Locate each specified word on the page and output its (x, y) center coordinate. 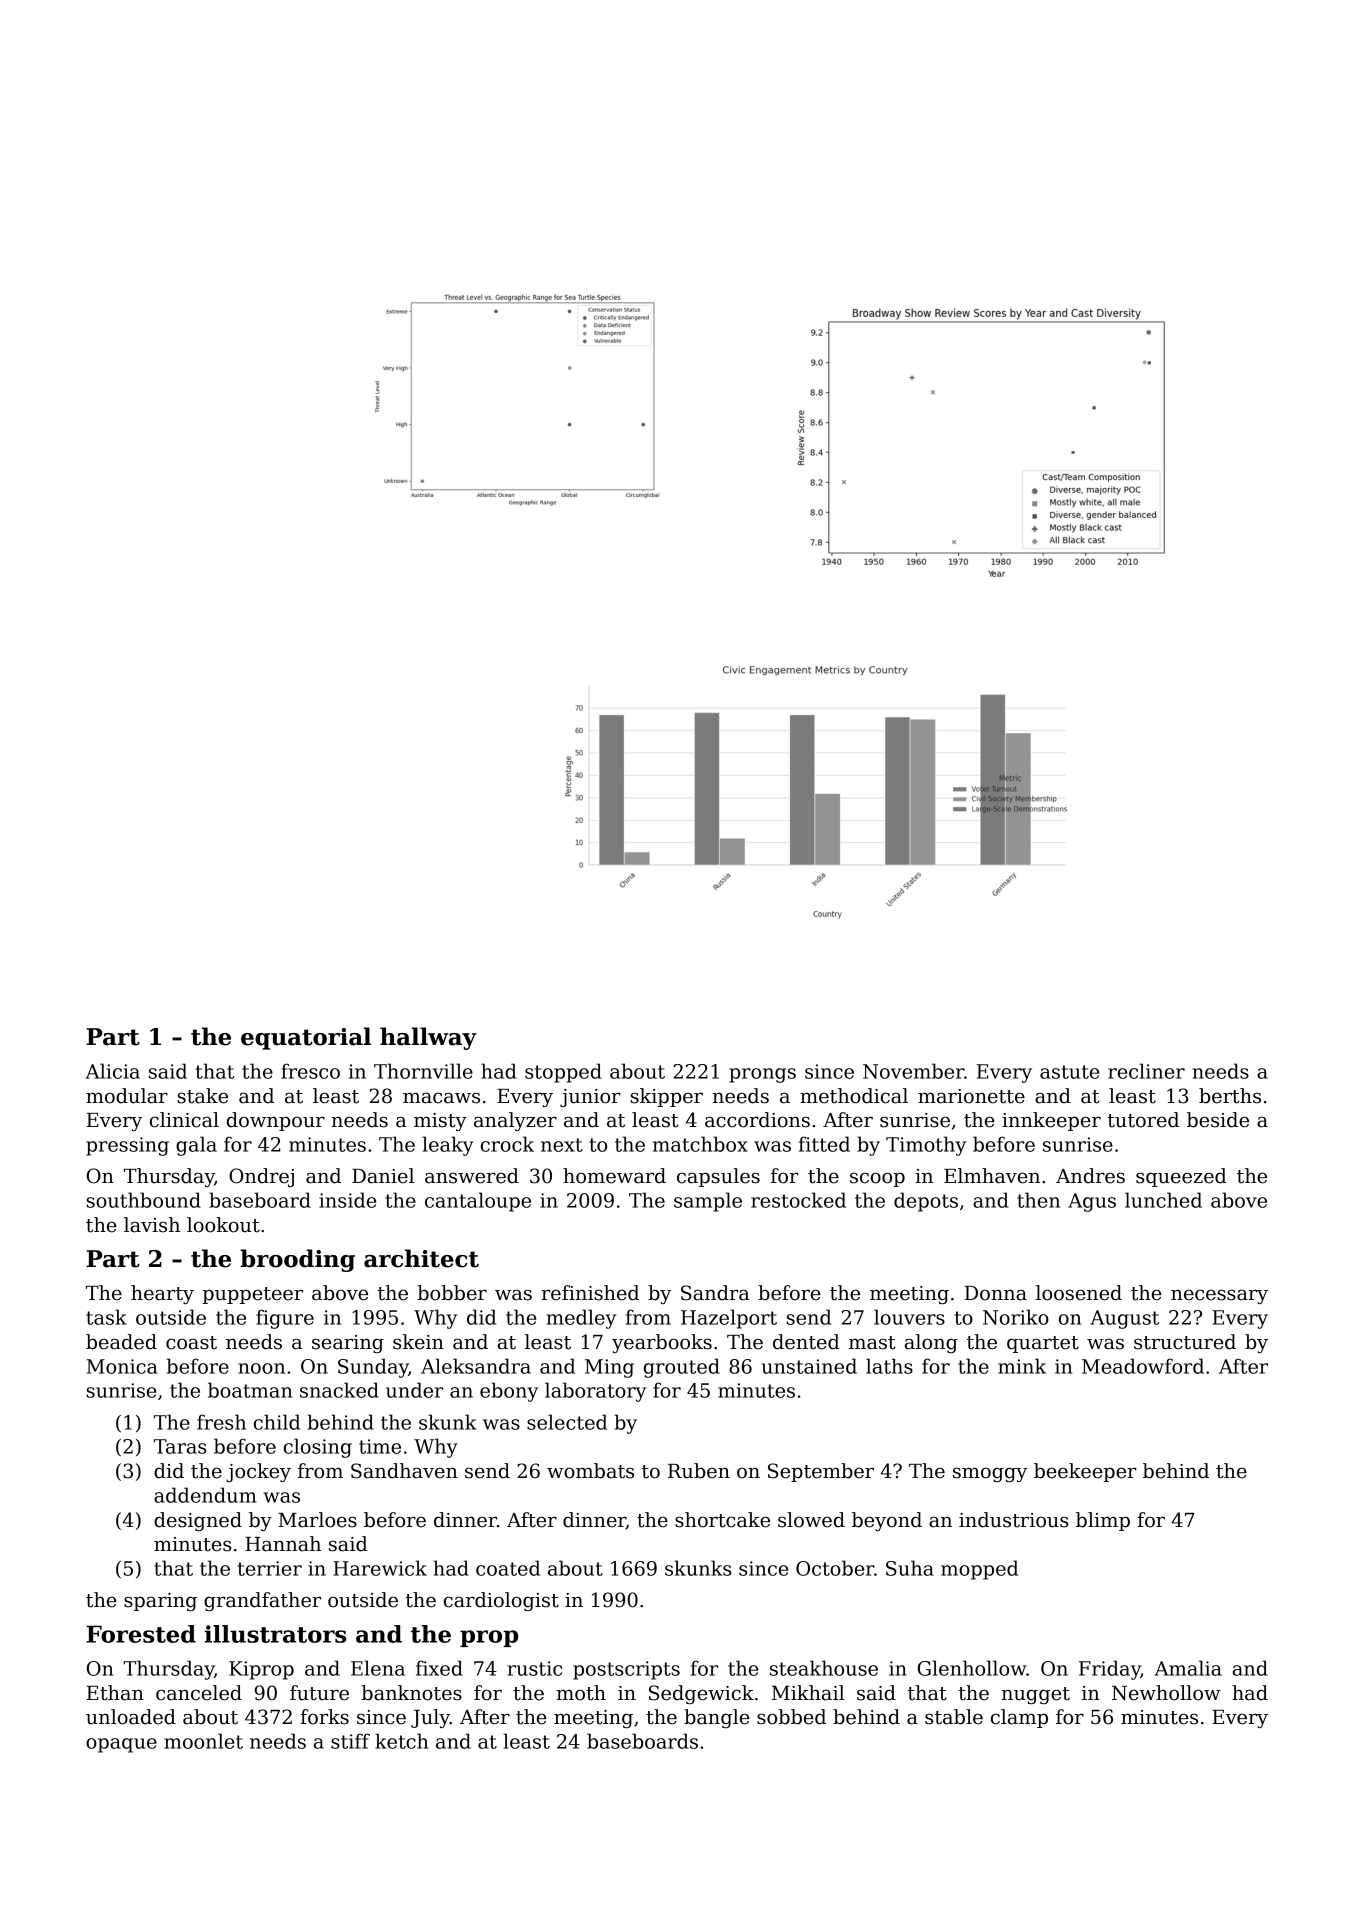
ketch (401, 1741)
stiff (350, 1741)
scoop (877, 1179)
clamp (1019, 1718)
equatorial (306, 1038)
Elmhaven (992, 1176)
